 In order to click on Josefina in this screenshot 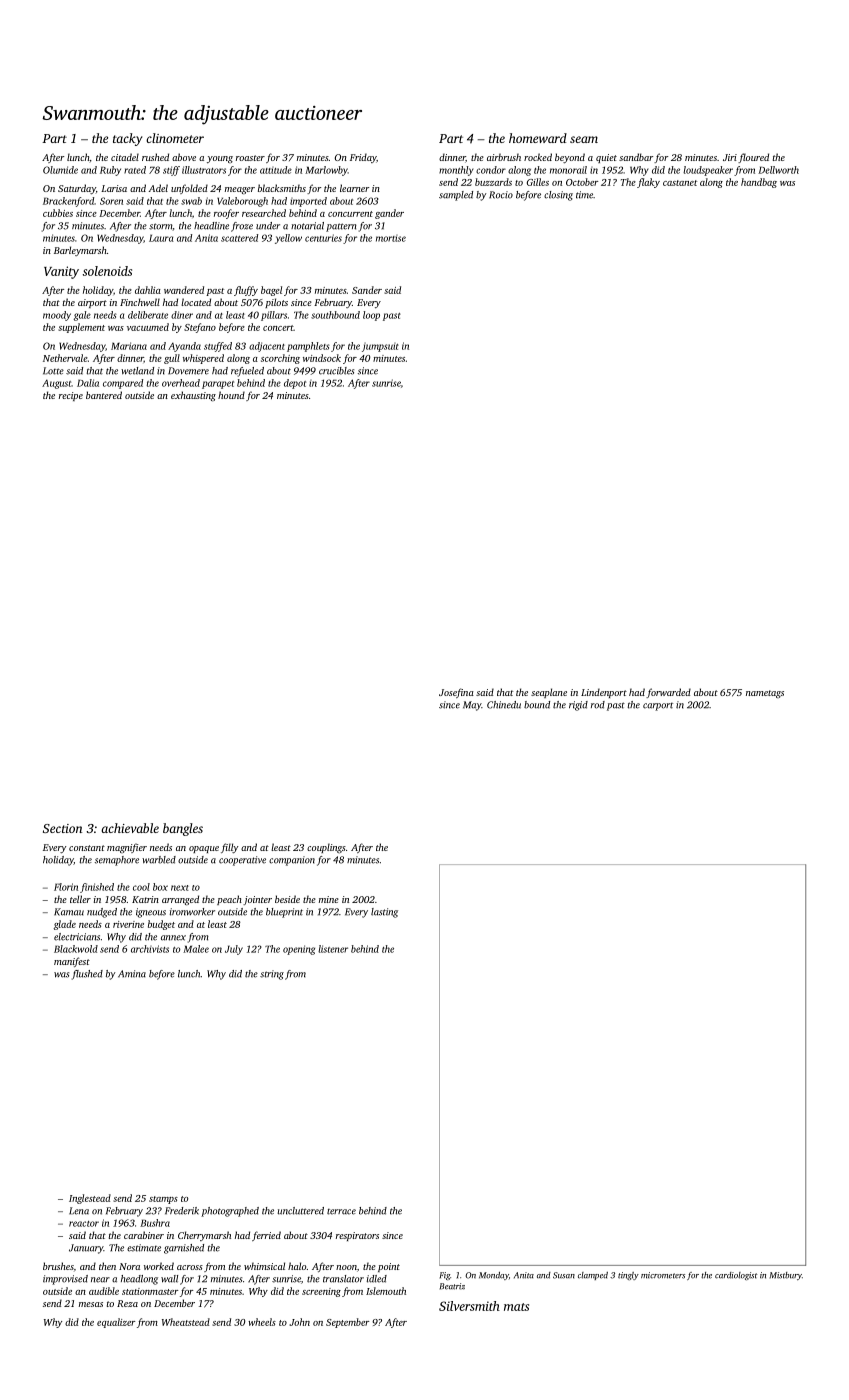, I will do `click(456, 693)`.
